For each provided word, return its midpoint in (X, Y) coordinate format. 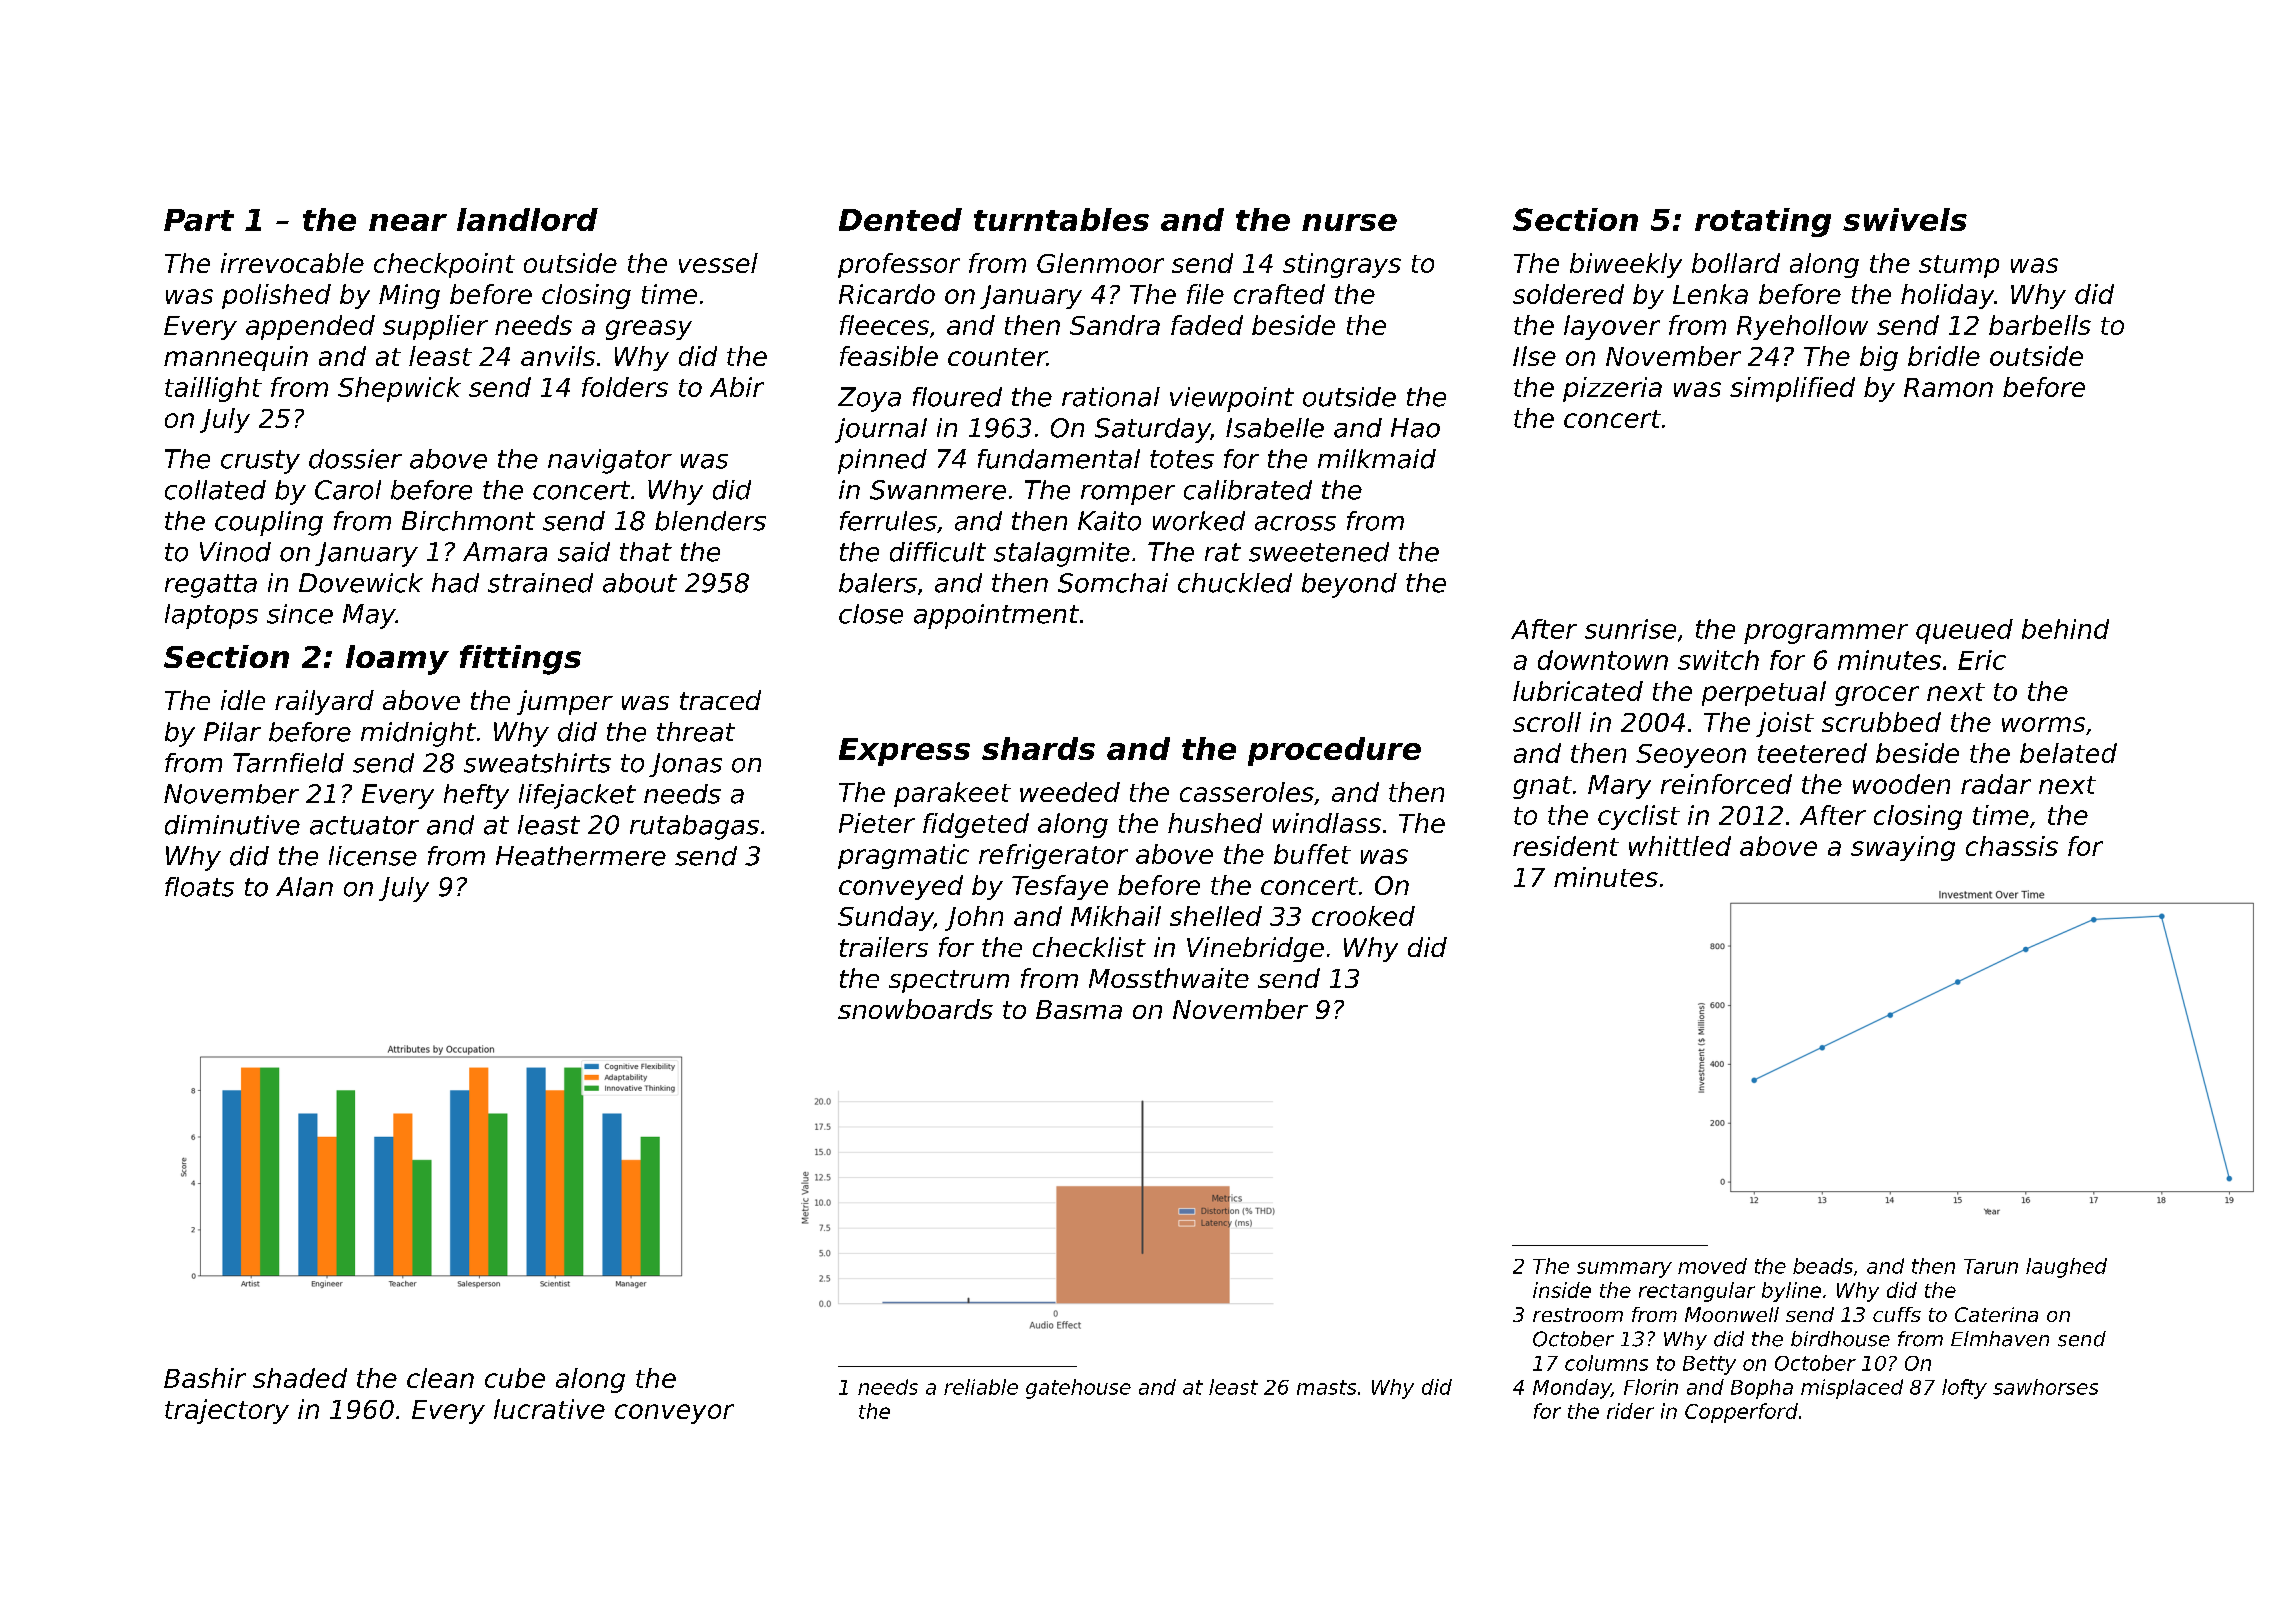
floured (957, 397)
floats (199, 887)
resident (1566, 846)
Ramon (1948, 387)
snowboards (915, 1009)
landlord (527, 219)
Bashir (205, 1378)
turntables (1061, 219)
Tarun (1991, 1266)
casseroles (1247, 792)
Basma (1079, 1009)
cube (515, 1378)
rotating (1763, 222)
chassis (2012, 846)
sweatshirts (537, 763)
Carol (348, 490)
